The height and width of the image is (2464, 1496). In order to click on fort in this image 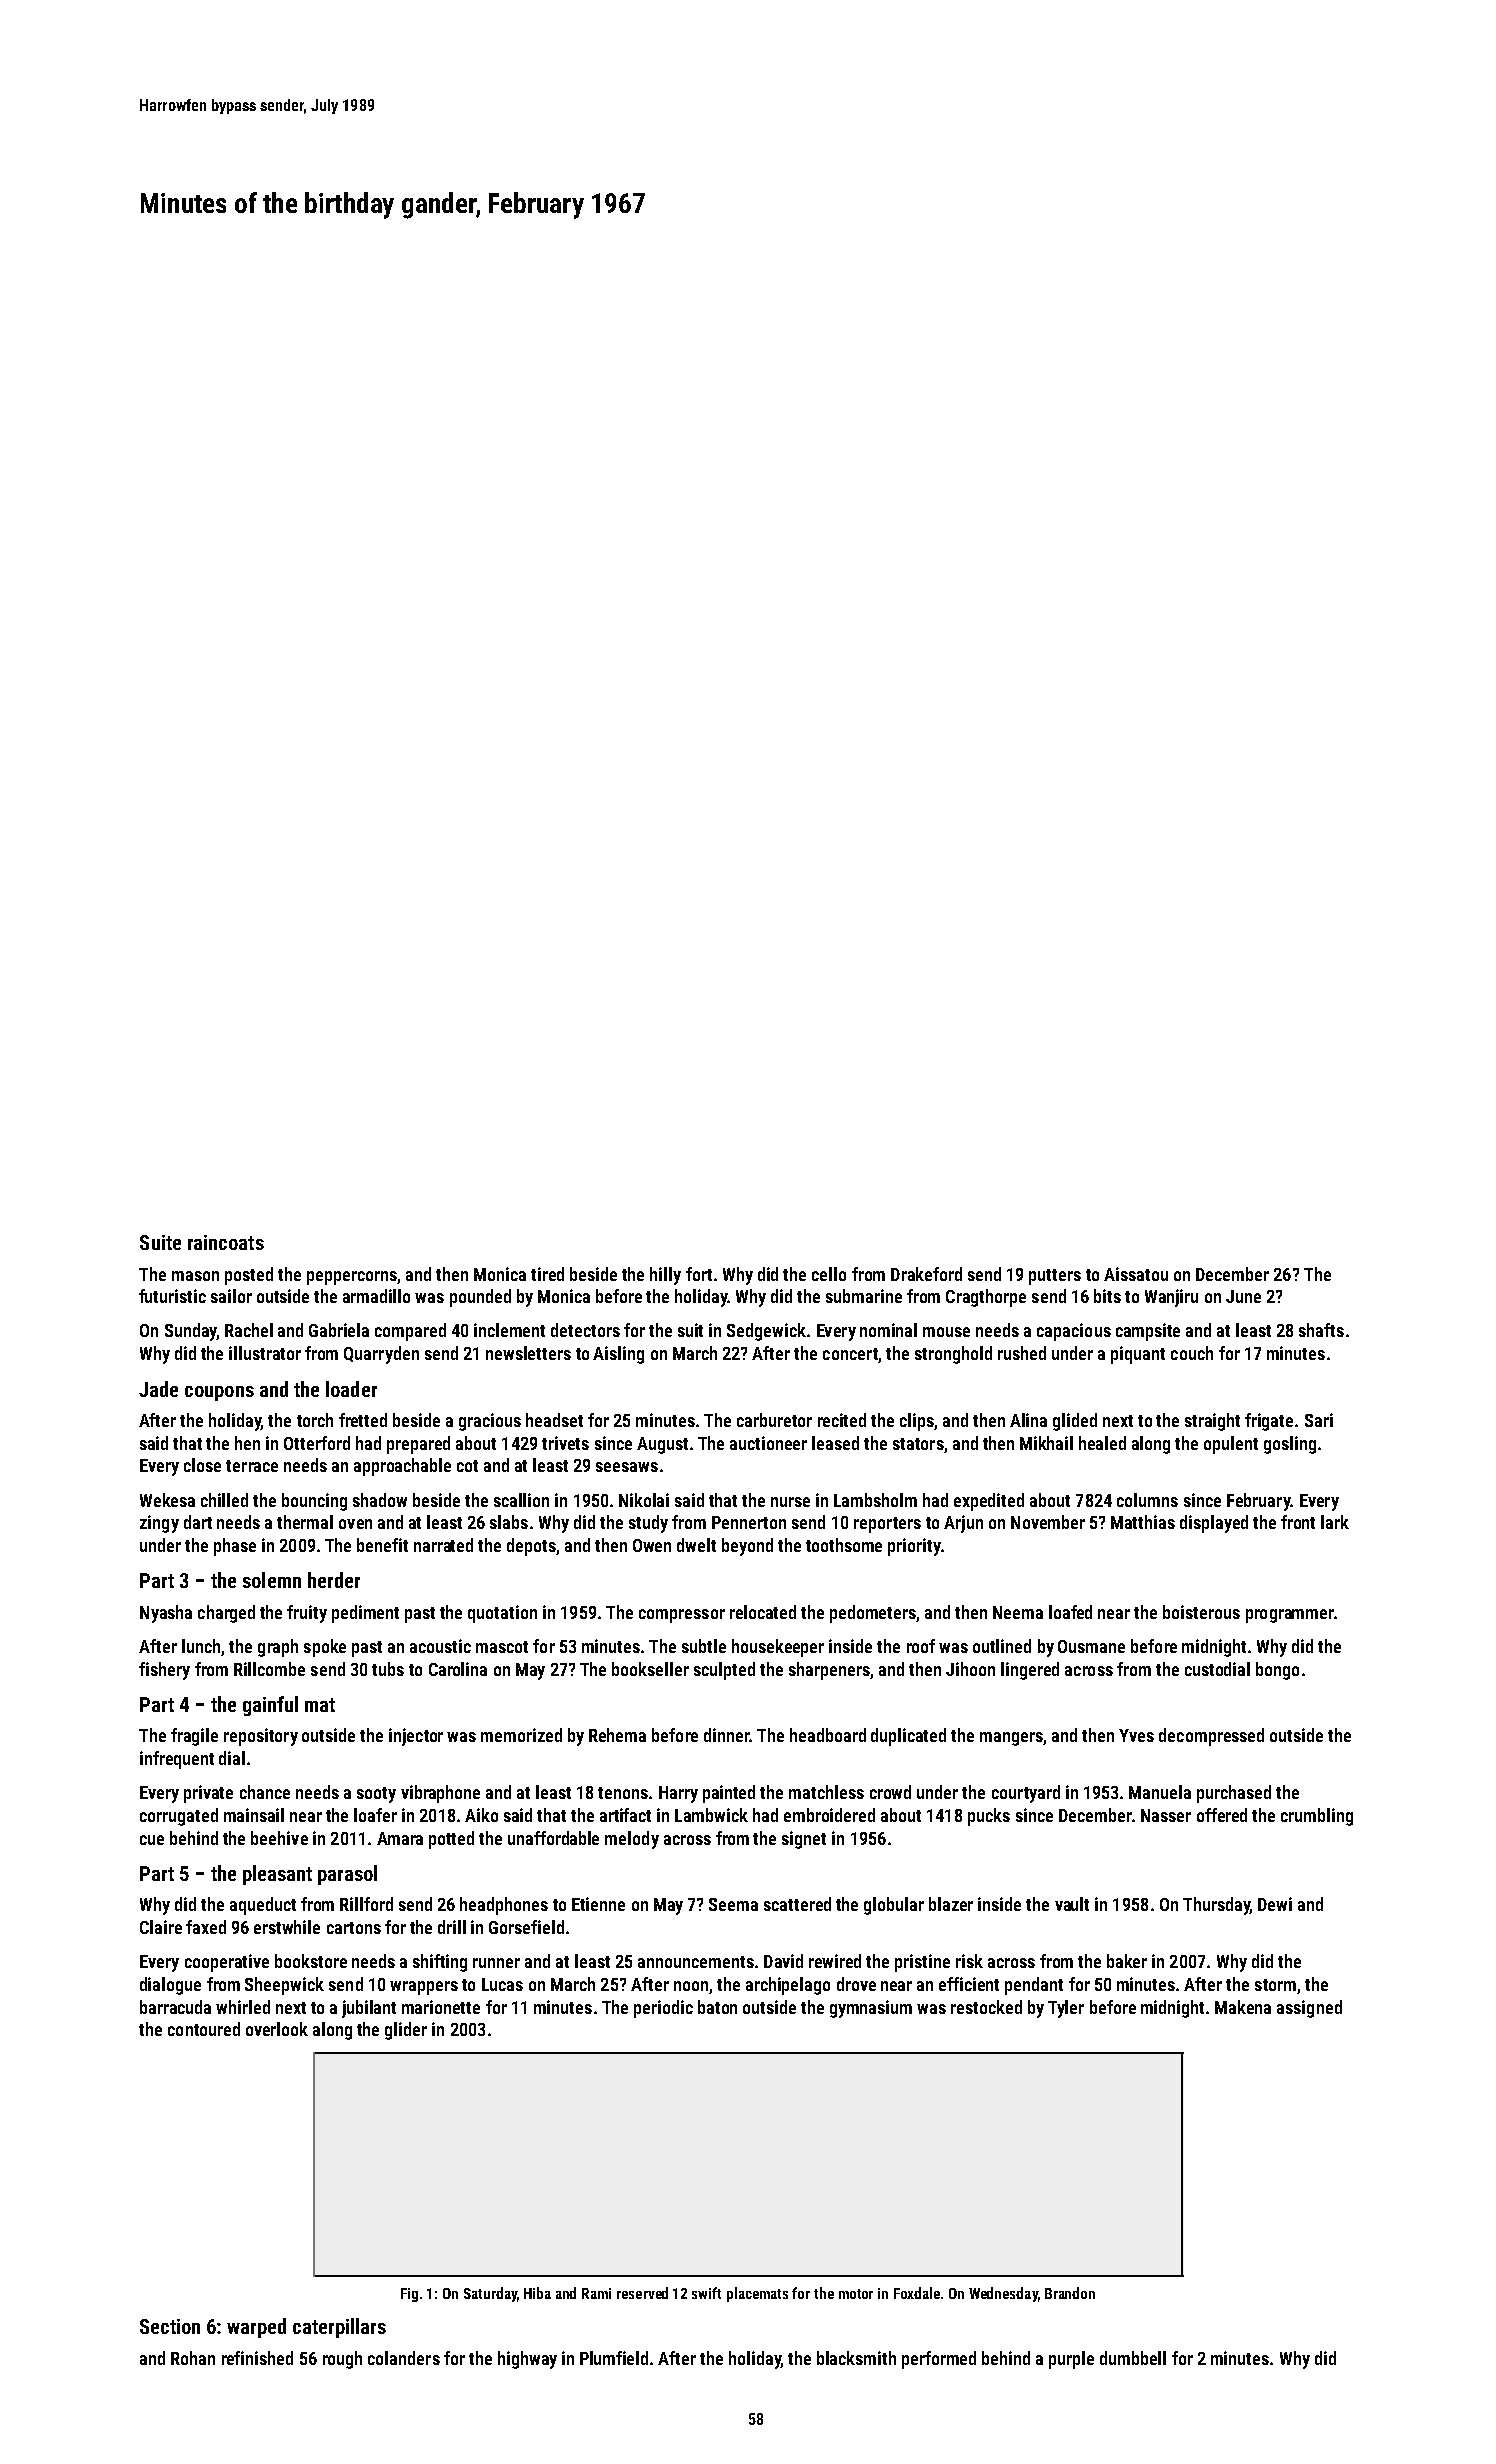, I will do `click(699, 1274)`.
